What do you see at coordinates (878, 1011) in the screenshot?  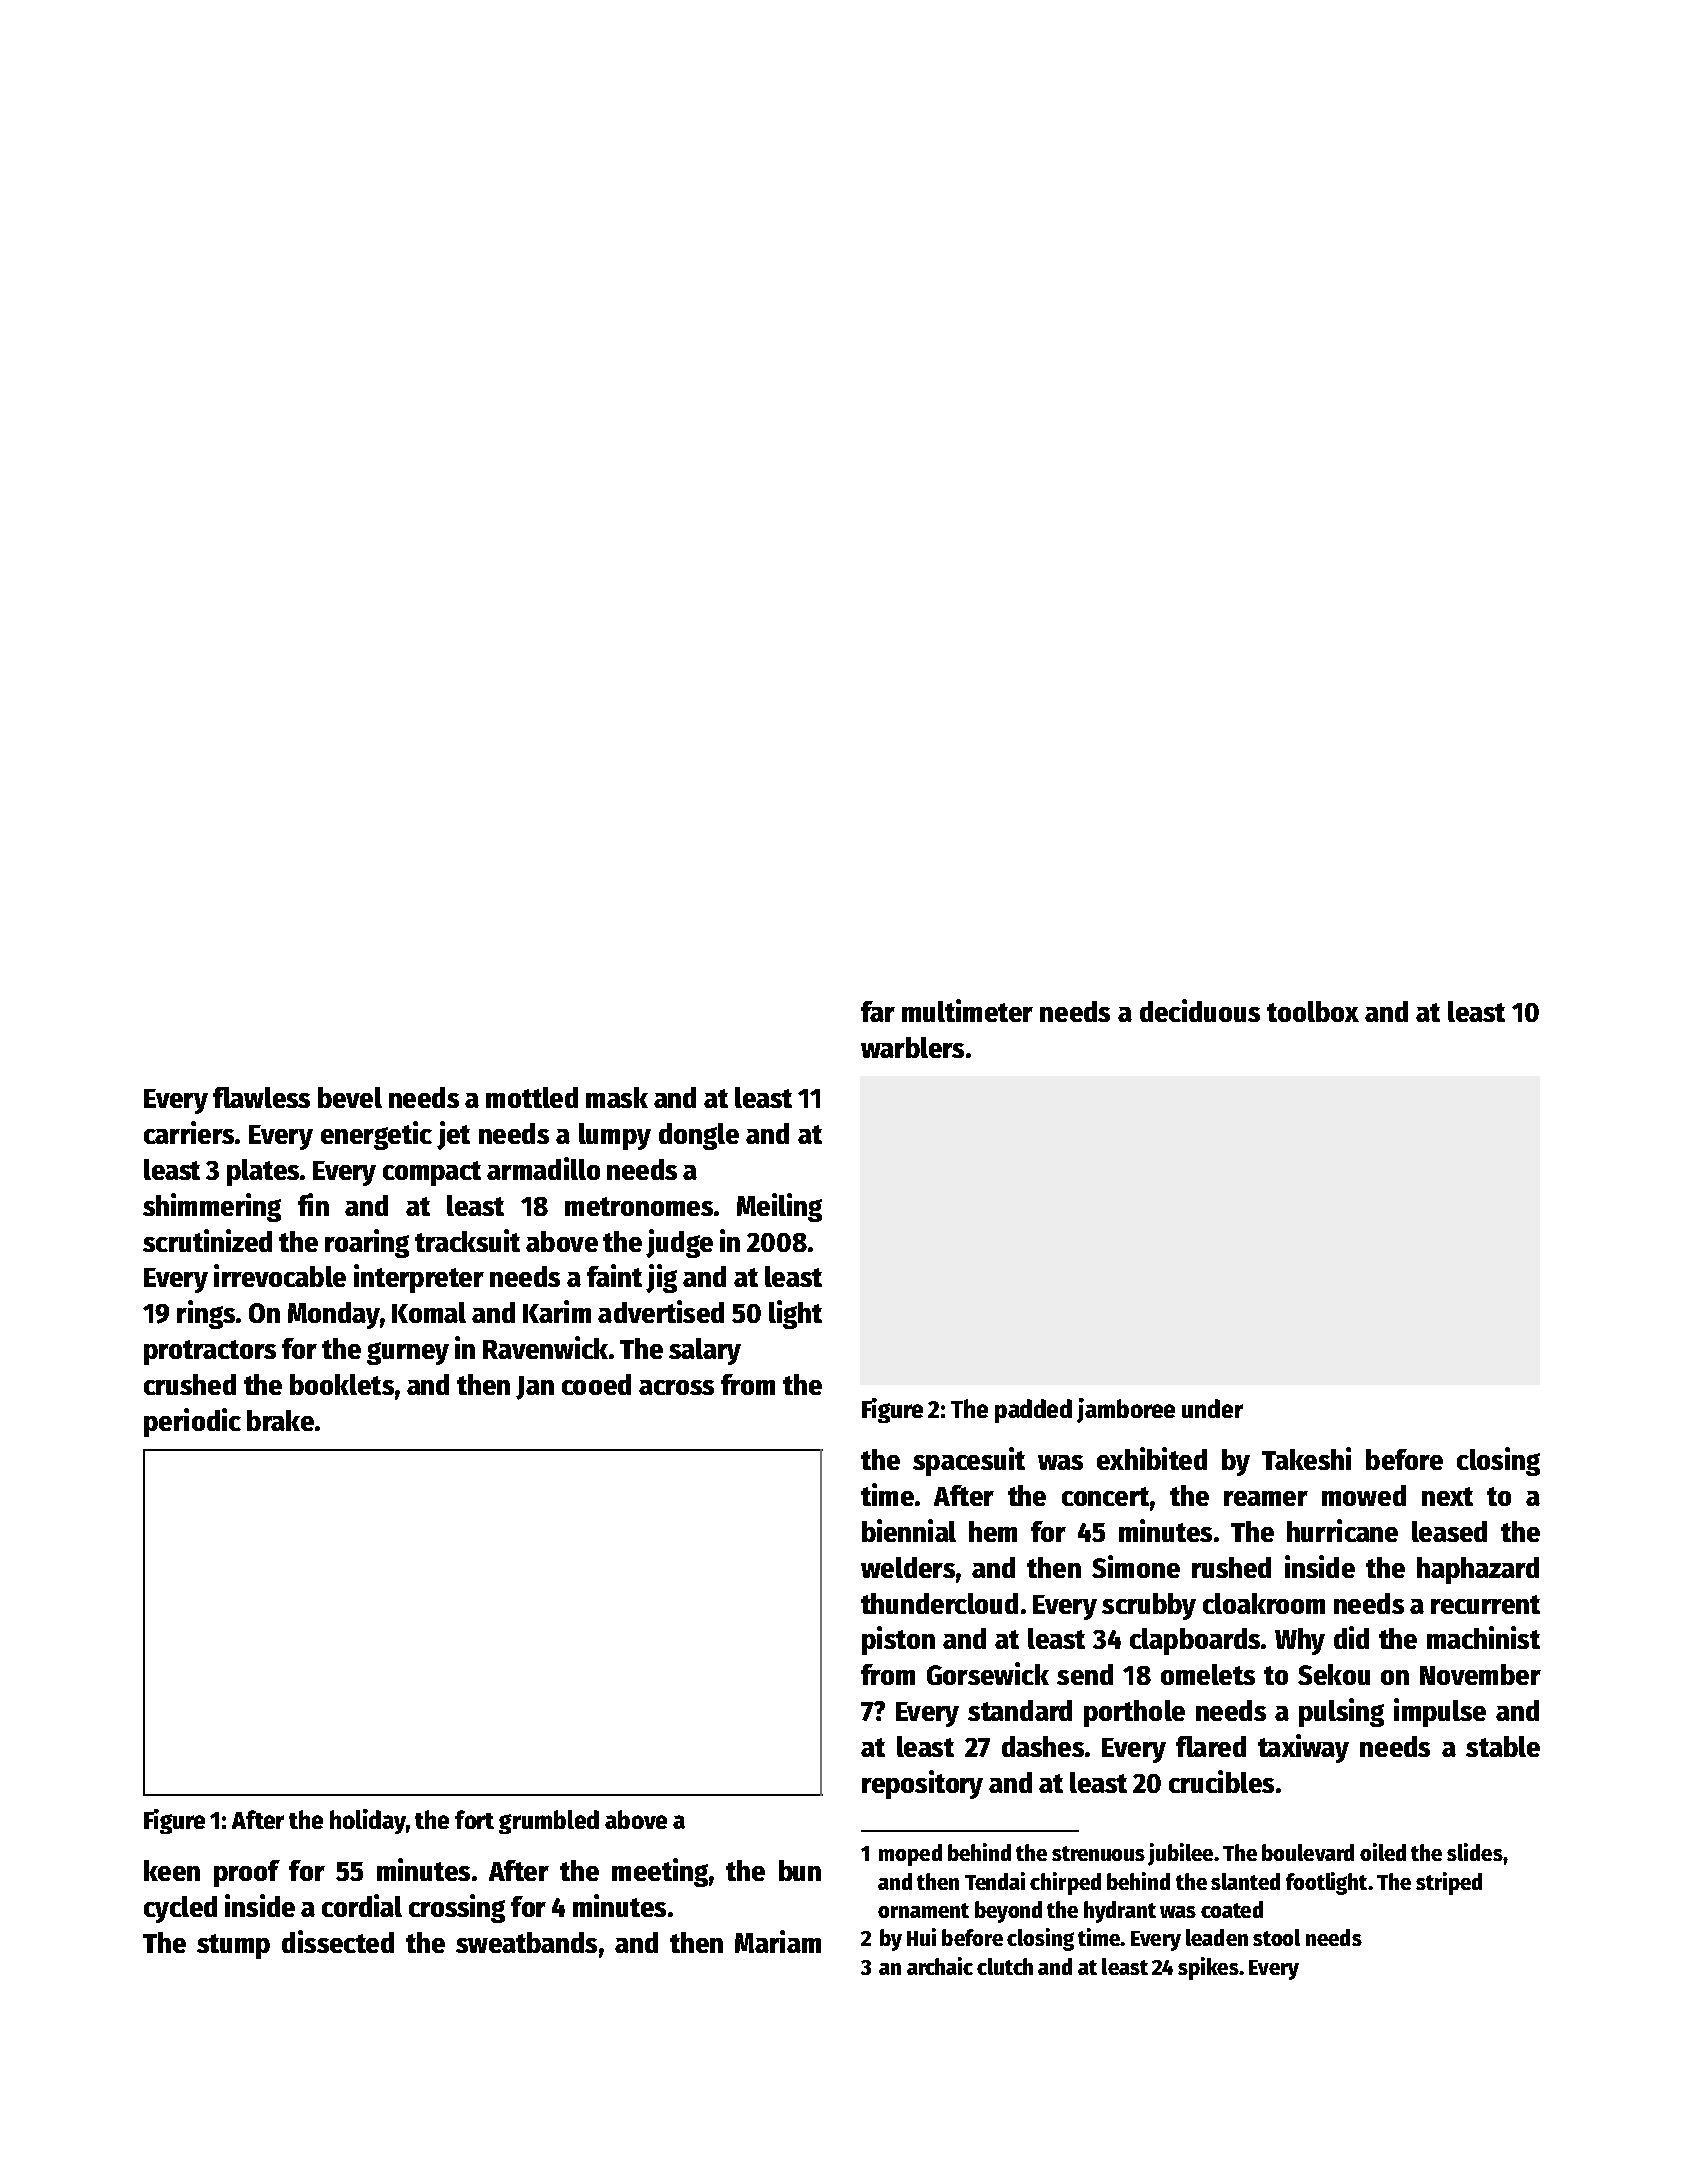 I see `far` at bounding box center [878, 1011].
